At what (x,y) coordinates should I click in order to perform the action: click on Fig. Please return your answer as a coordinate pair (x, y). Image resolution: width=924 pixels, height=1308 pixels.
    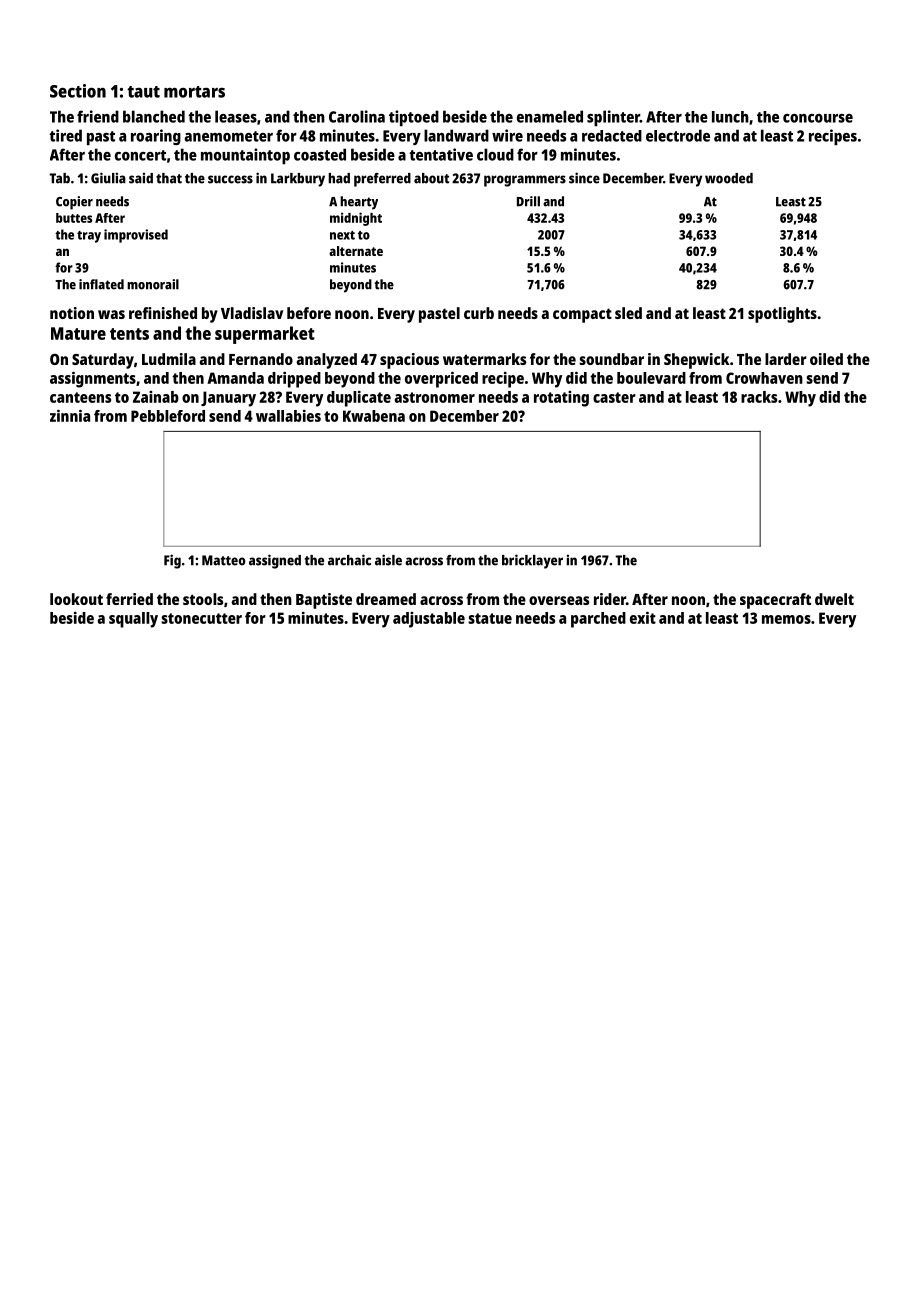
    Looking at the image, I should click on (172, 561).
